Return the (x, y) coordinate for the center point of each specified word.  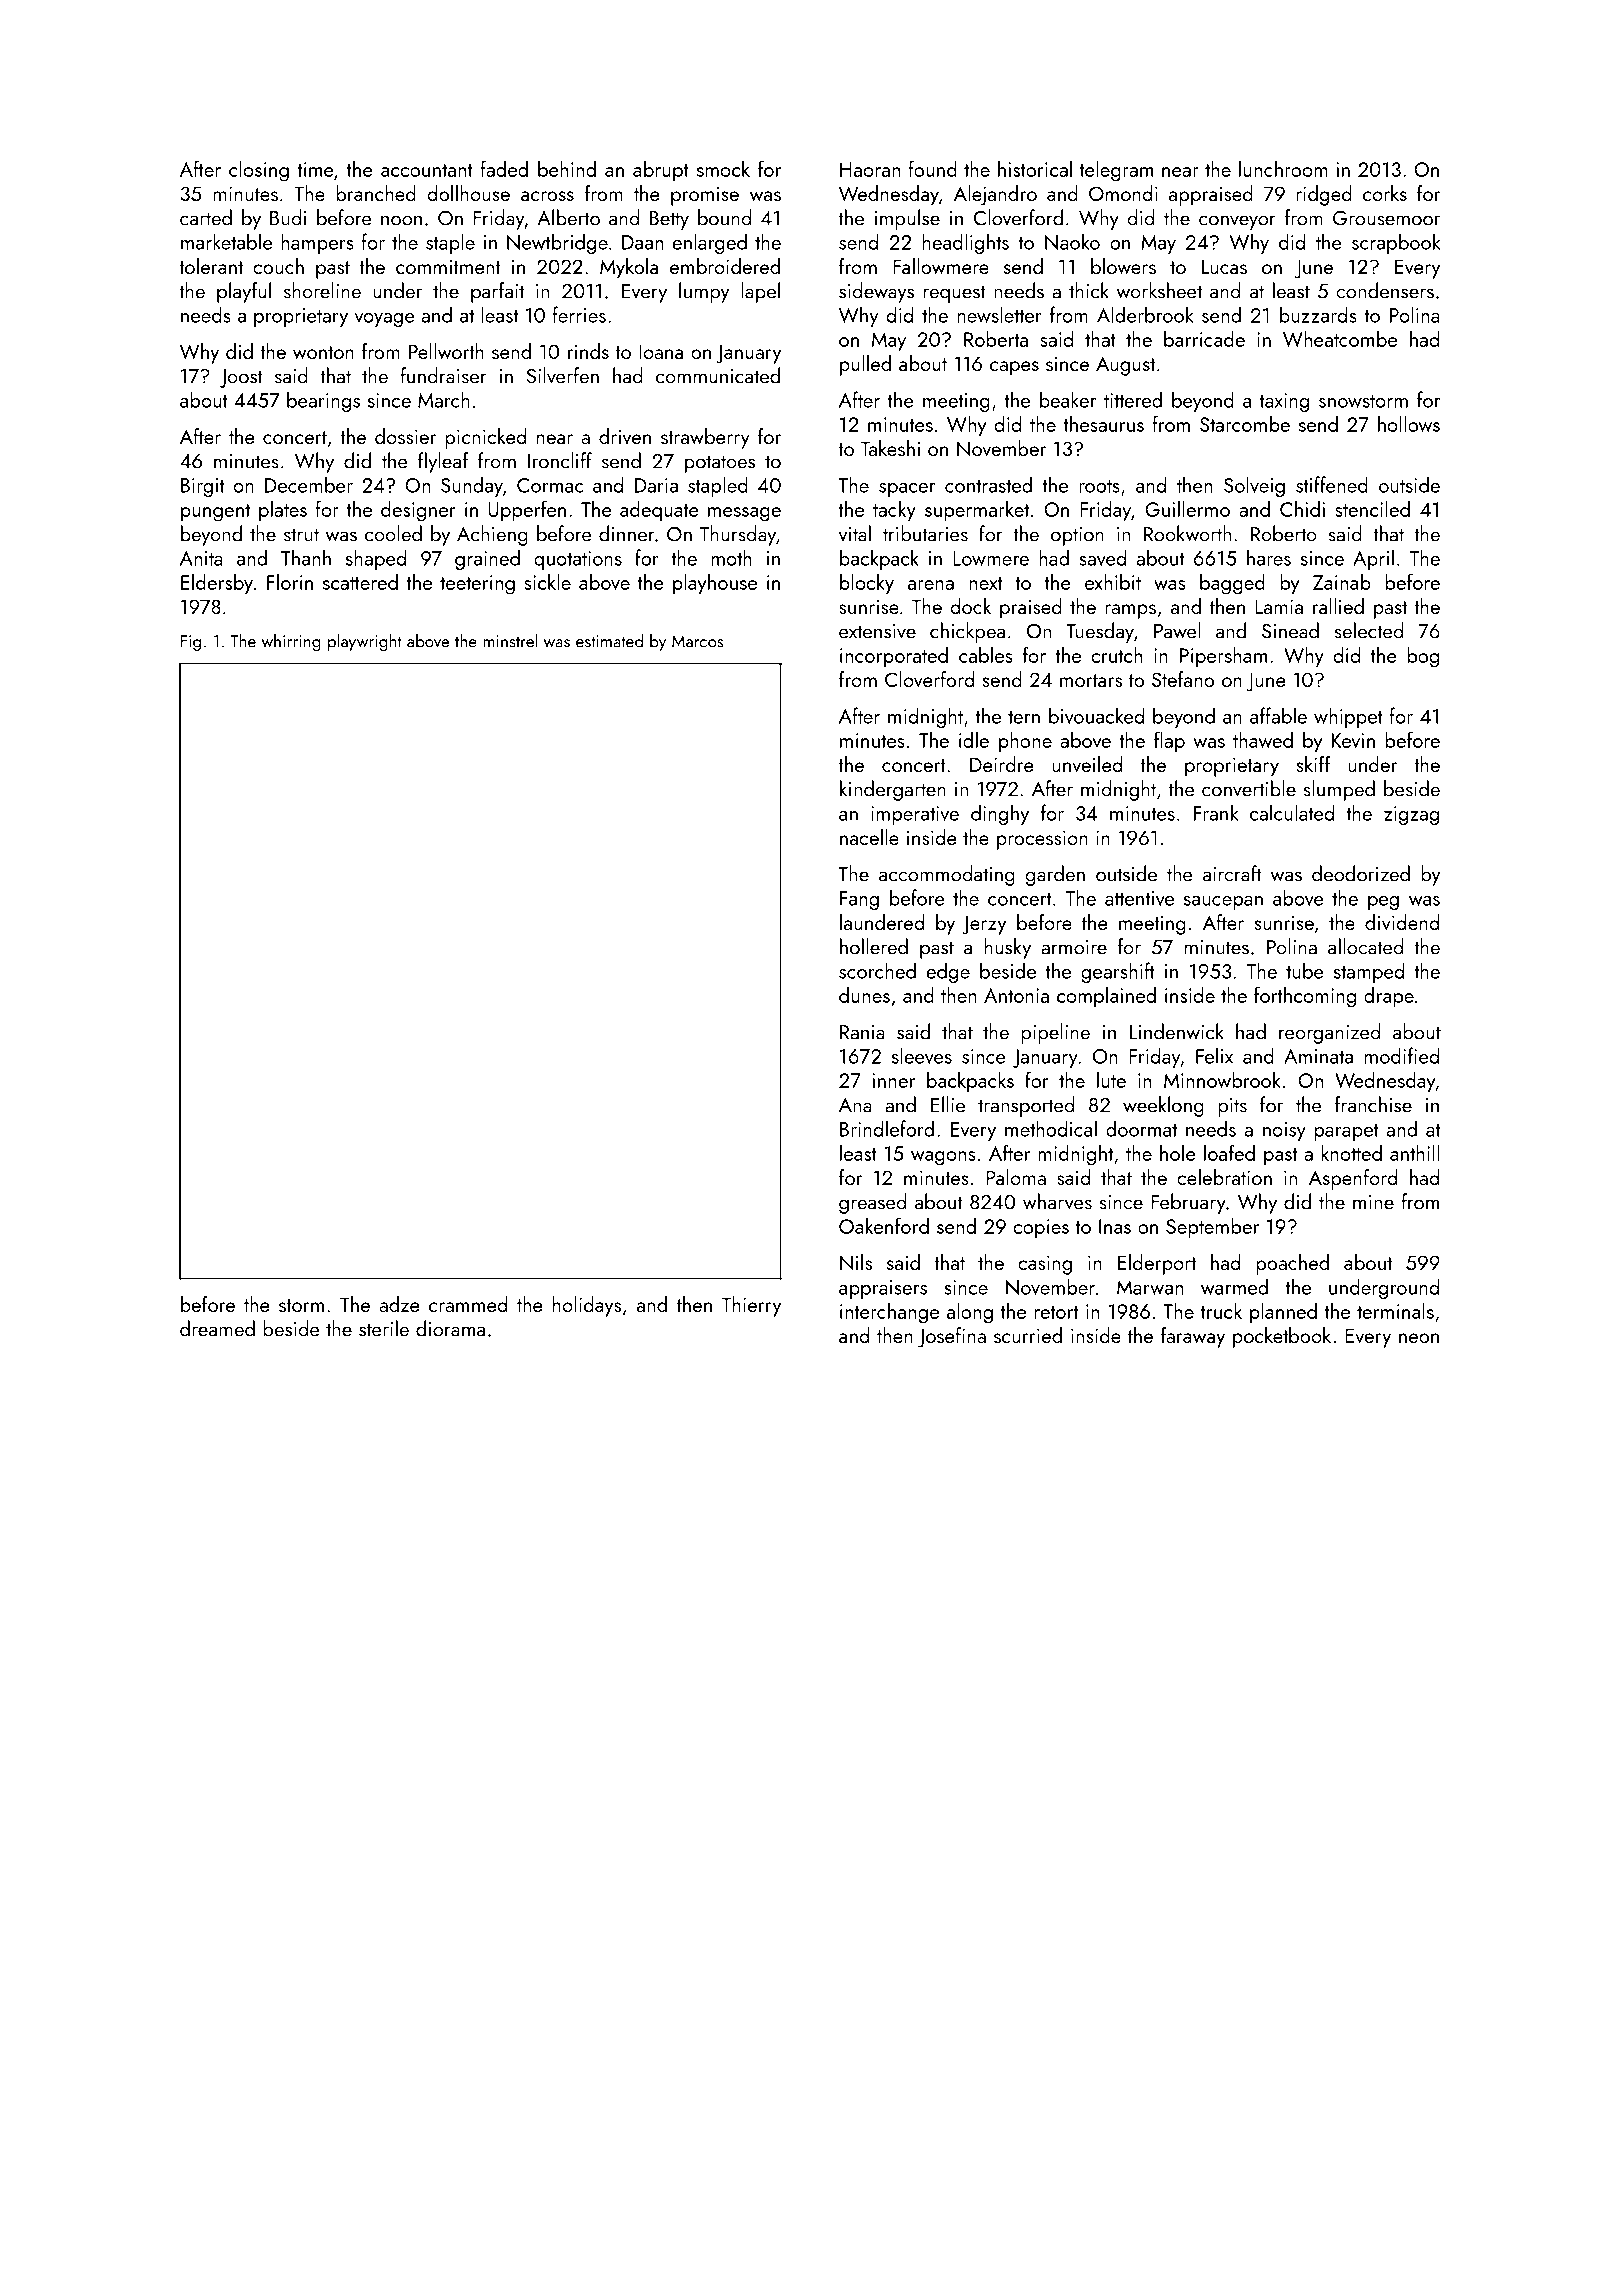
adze (399, 1304)
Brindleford (887, 1128)
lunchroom (1283, 169)
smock (723, 169)
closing (259, 171)
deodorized (1361, 873)
